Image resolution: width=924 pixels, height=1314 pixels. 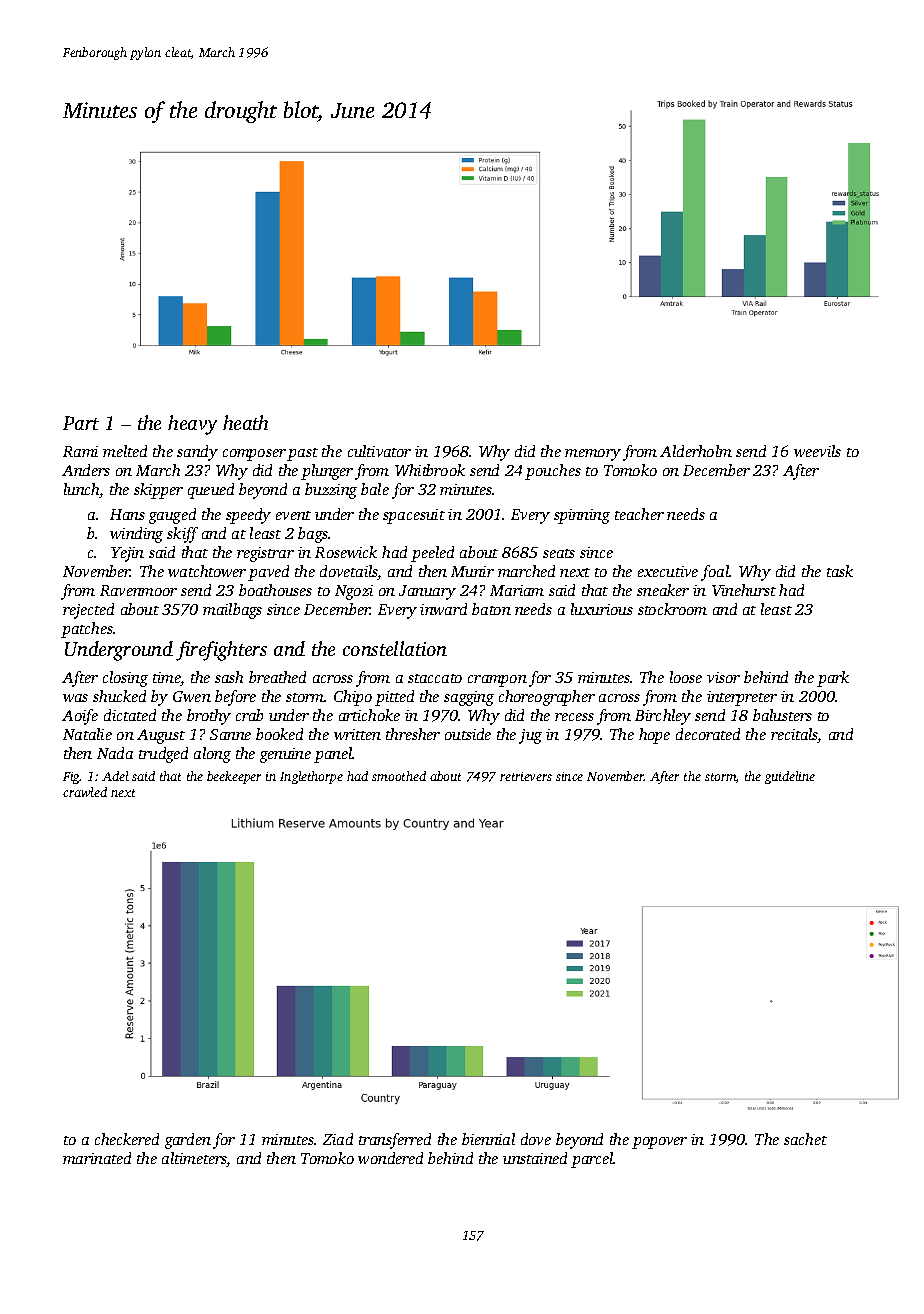 What do you see at coordinates (526, 776) in the screenshot?
I see `retrievers` at bounding box center [526, 776].
